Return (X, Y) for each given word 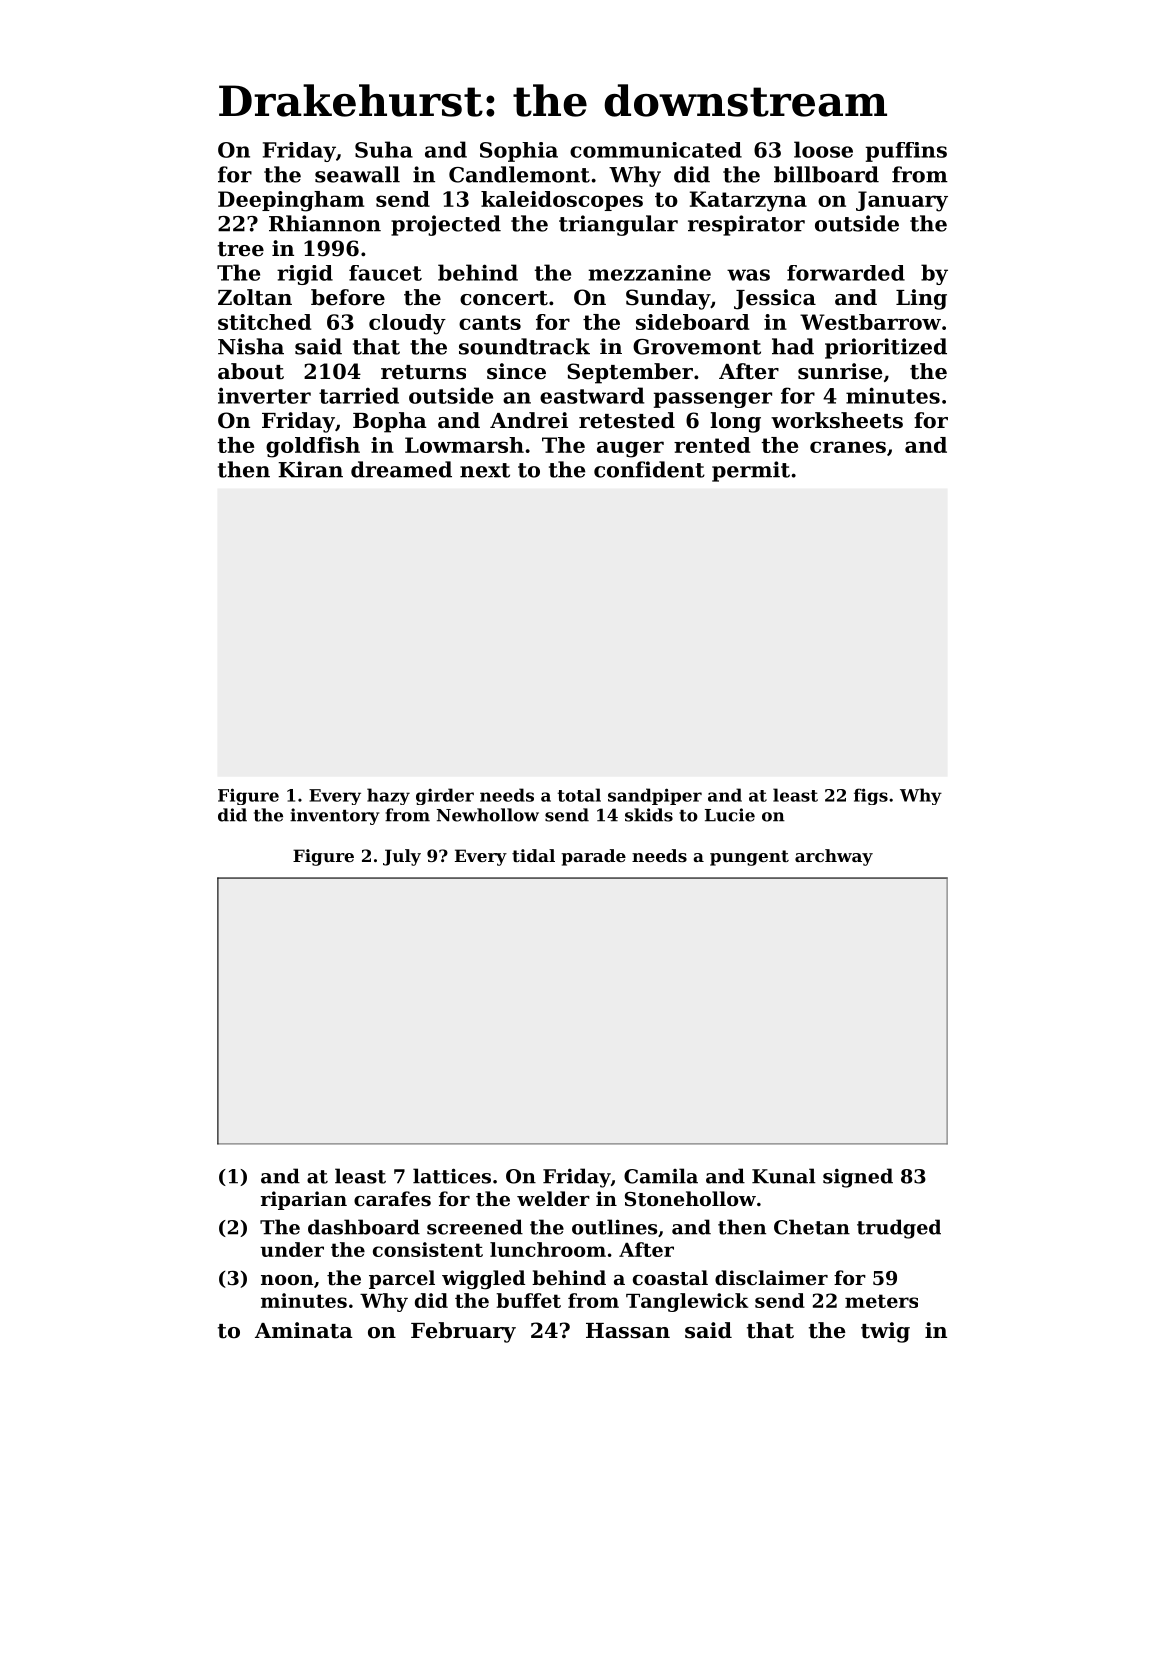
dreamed (401, 469)
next (485, 470)
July (402, 857)
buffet (528, 1300)
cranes (848, 447)
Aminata (304, 1330)
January (902, 201)
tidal (533, 855)
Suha (384, 149)
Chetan (812, 1227)
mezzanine (649, 273)
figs (871, 796)
